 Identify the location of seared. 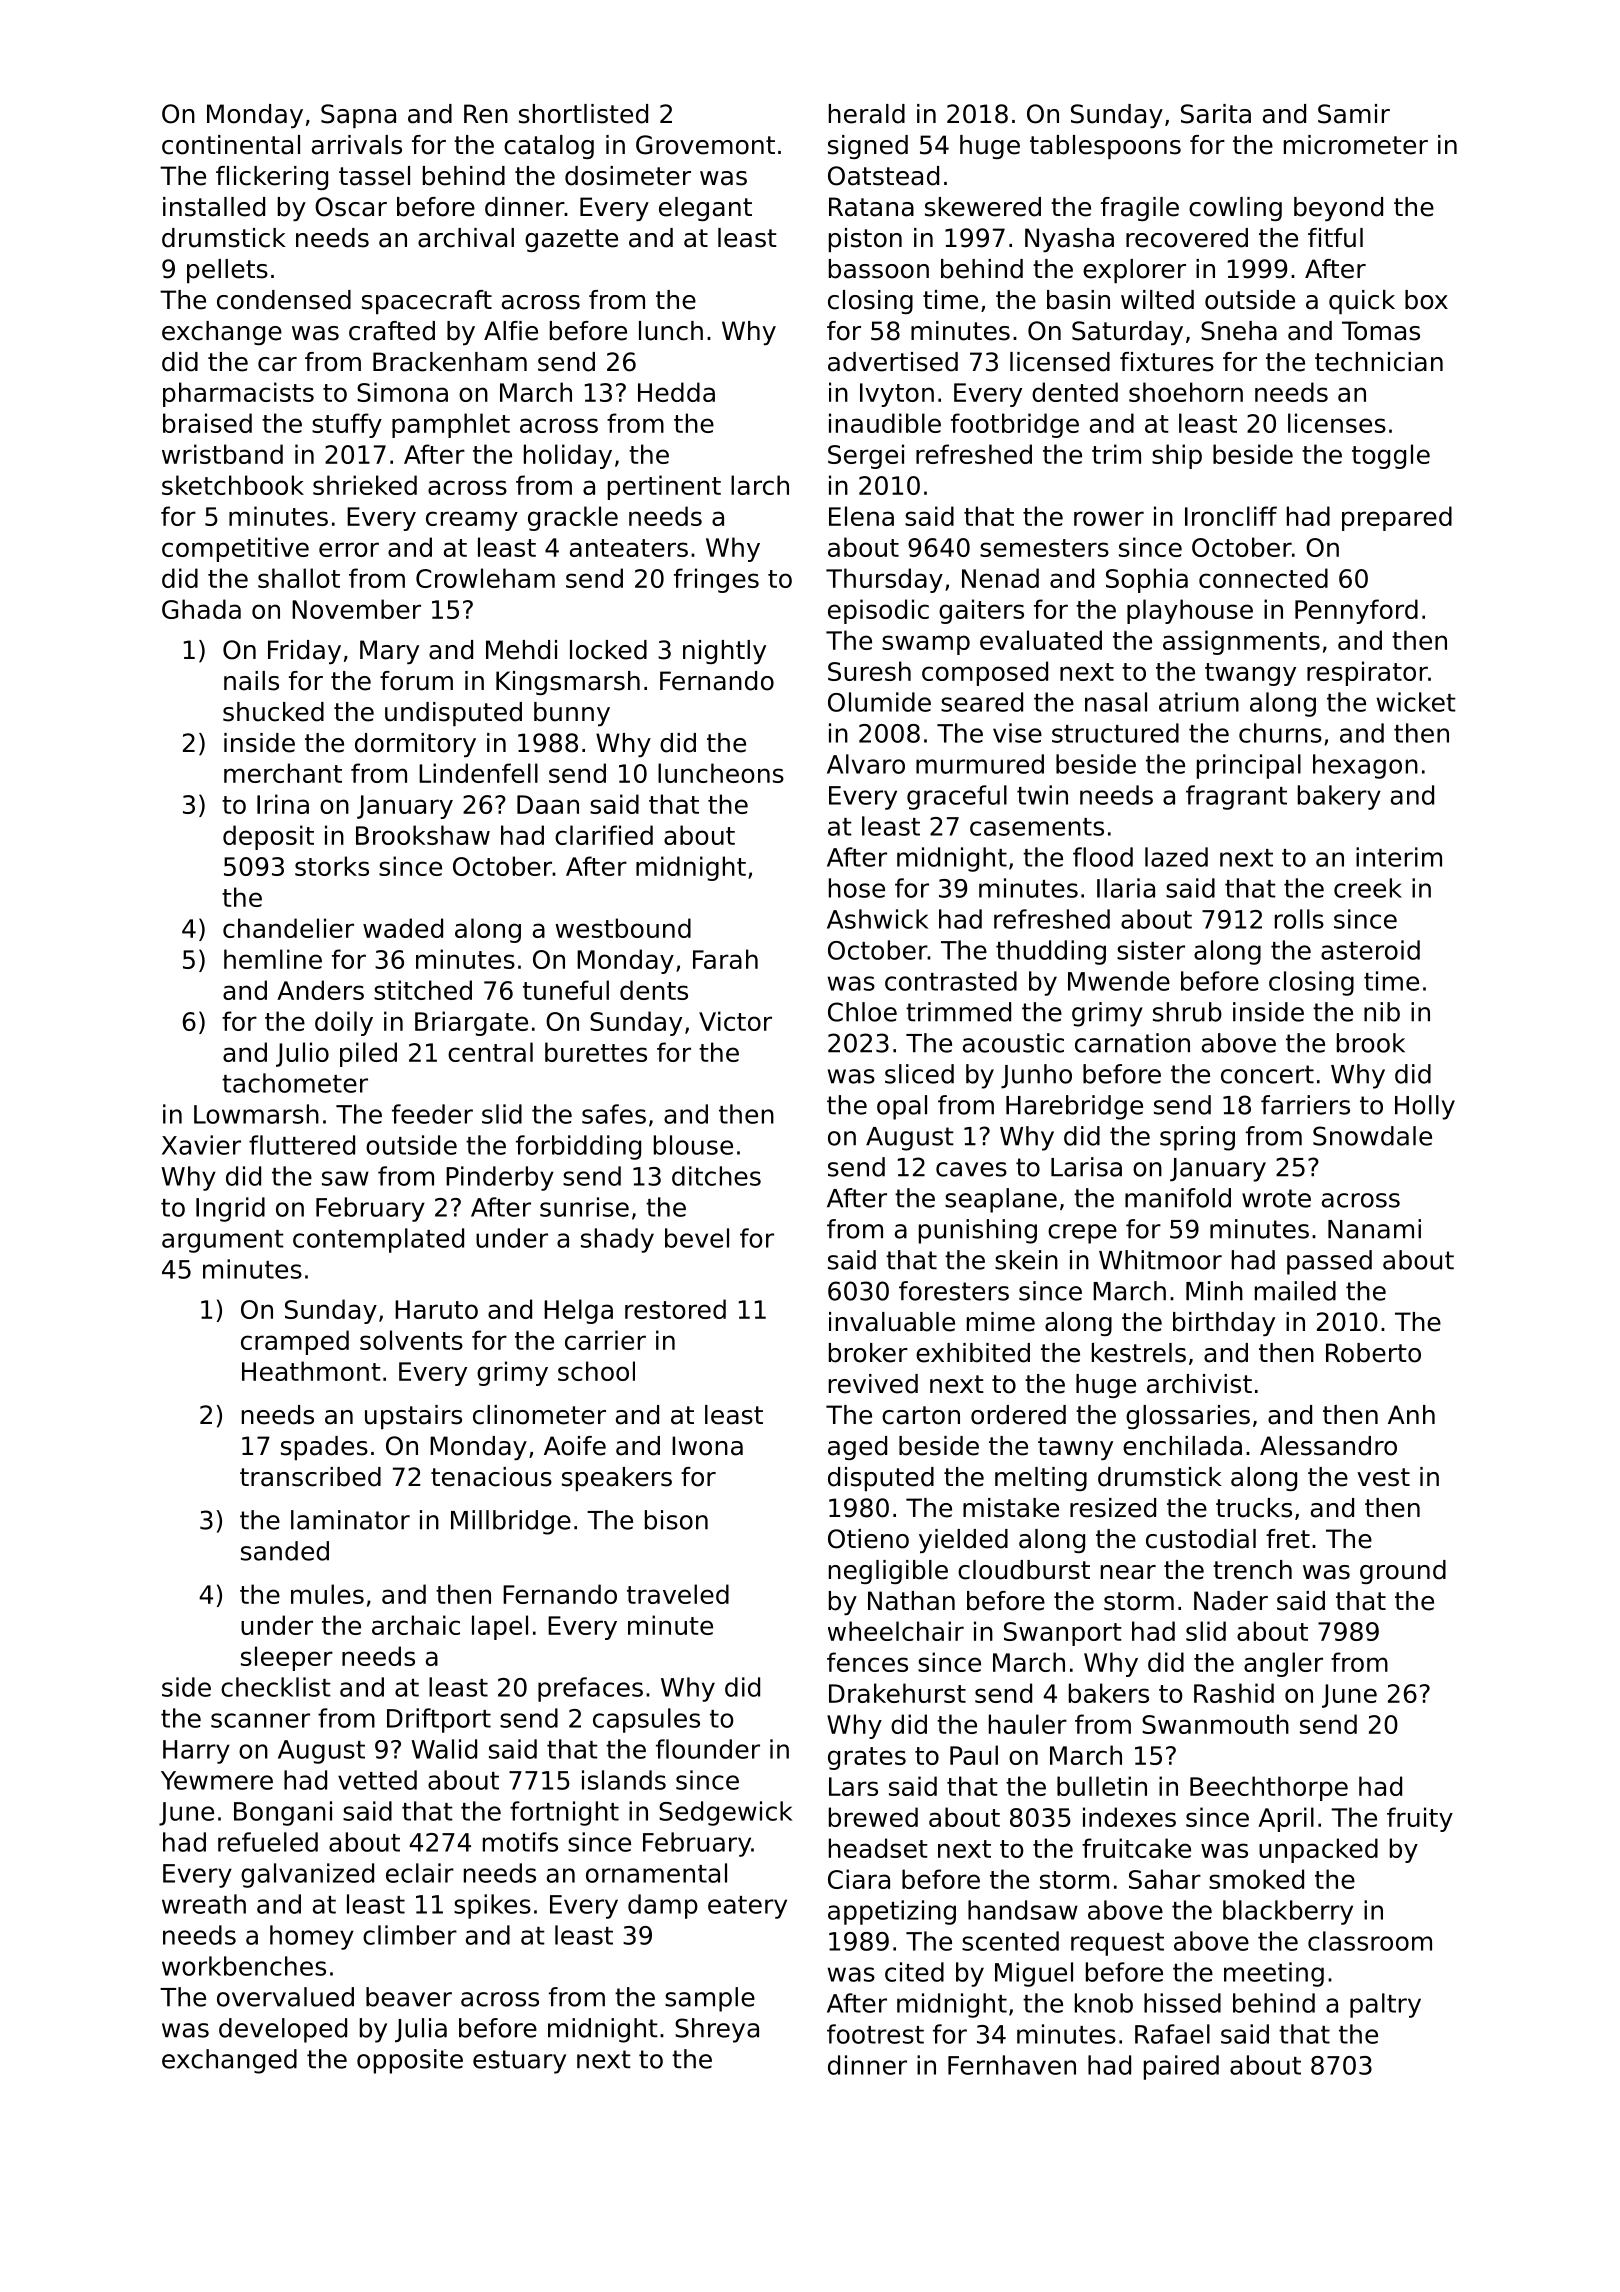
(982, 702).
